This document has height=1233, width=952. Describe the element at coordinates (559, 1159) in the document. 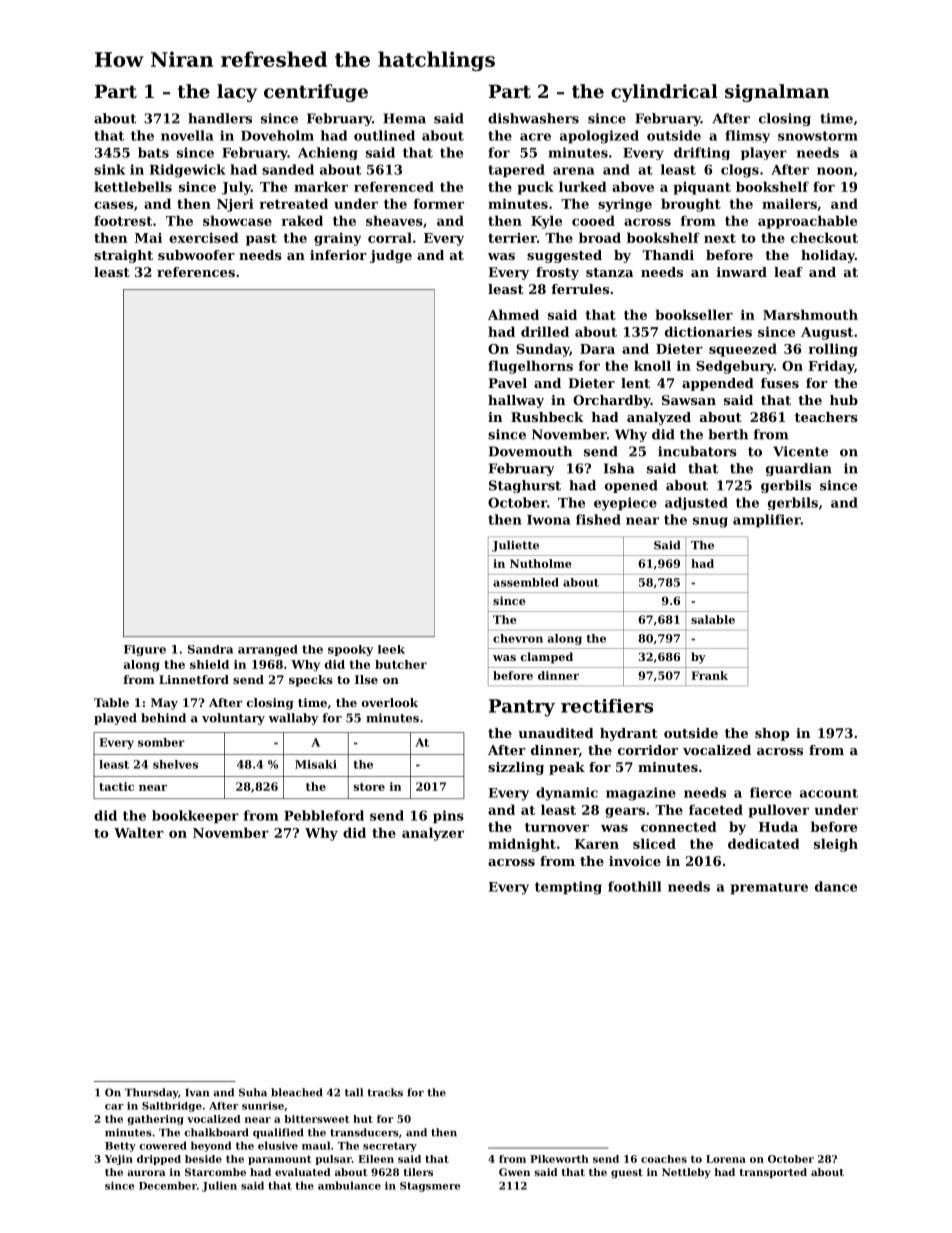

I see `Pikeworth` at that location.
